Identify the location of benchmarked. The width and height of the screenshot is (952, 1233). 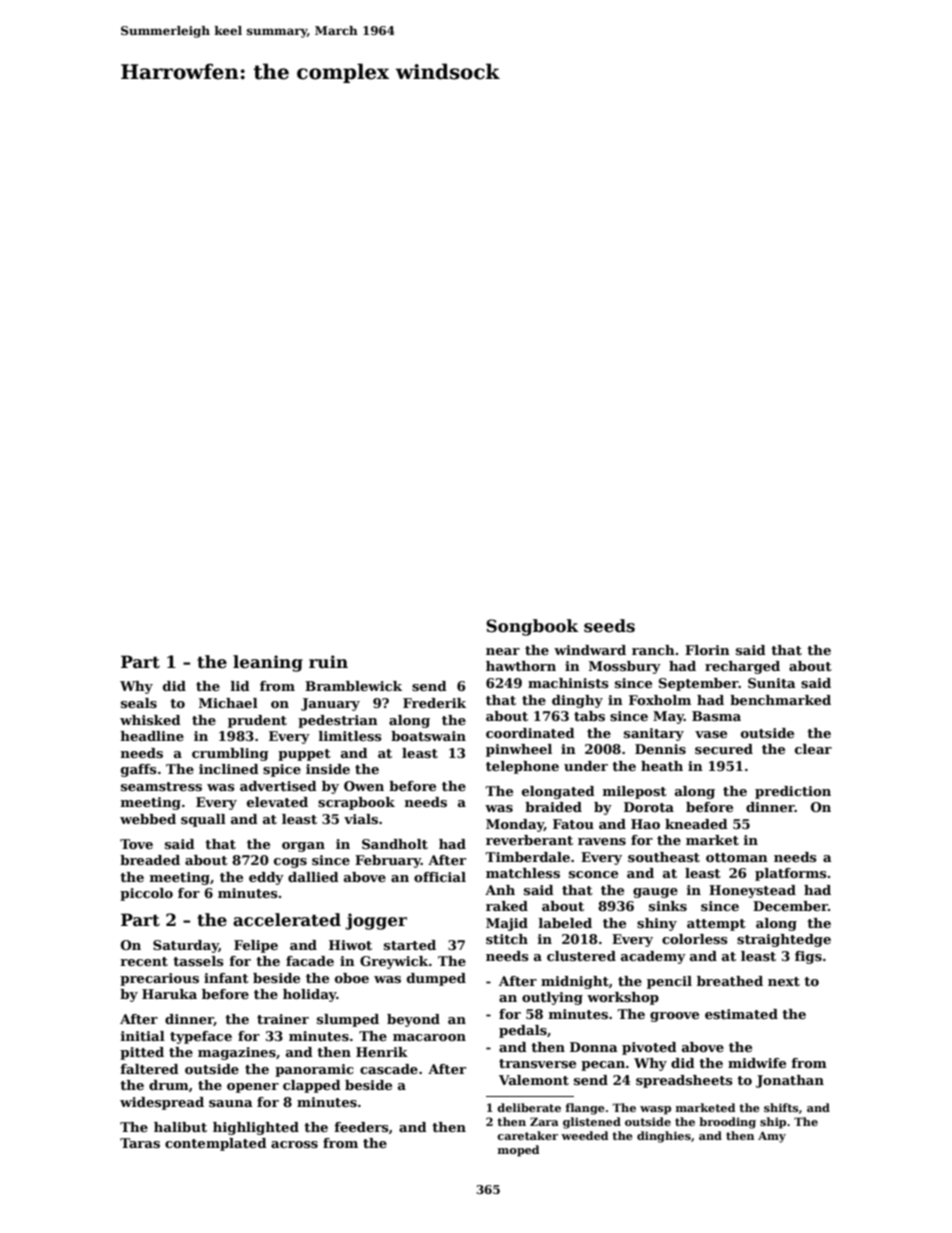
(780, 700).
